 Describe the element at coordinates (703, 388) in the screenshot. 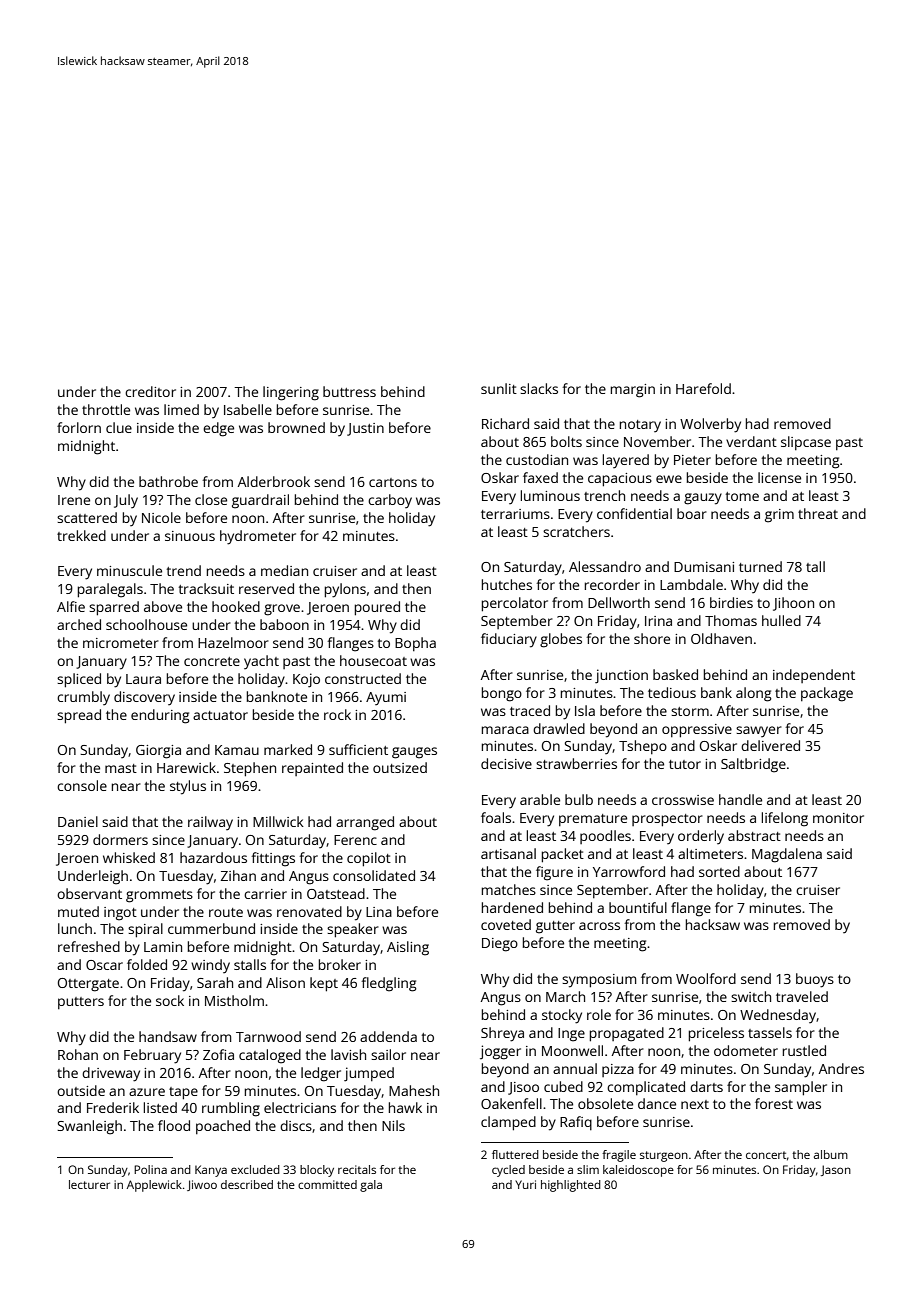

I see `Harefold` at that location.
